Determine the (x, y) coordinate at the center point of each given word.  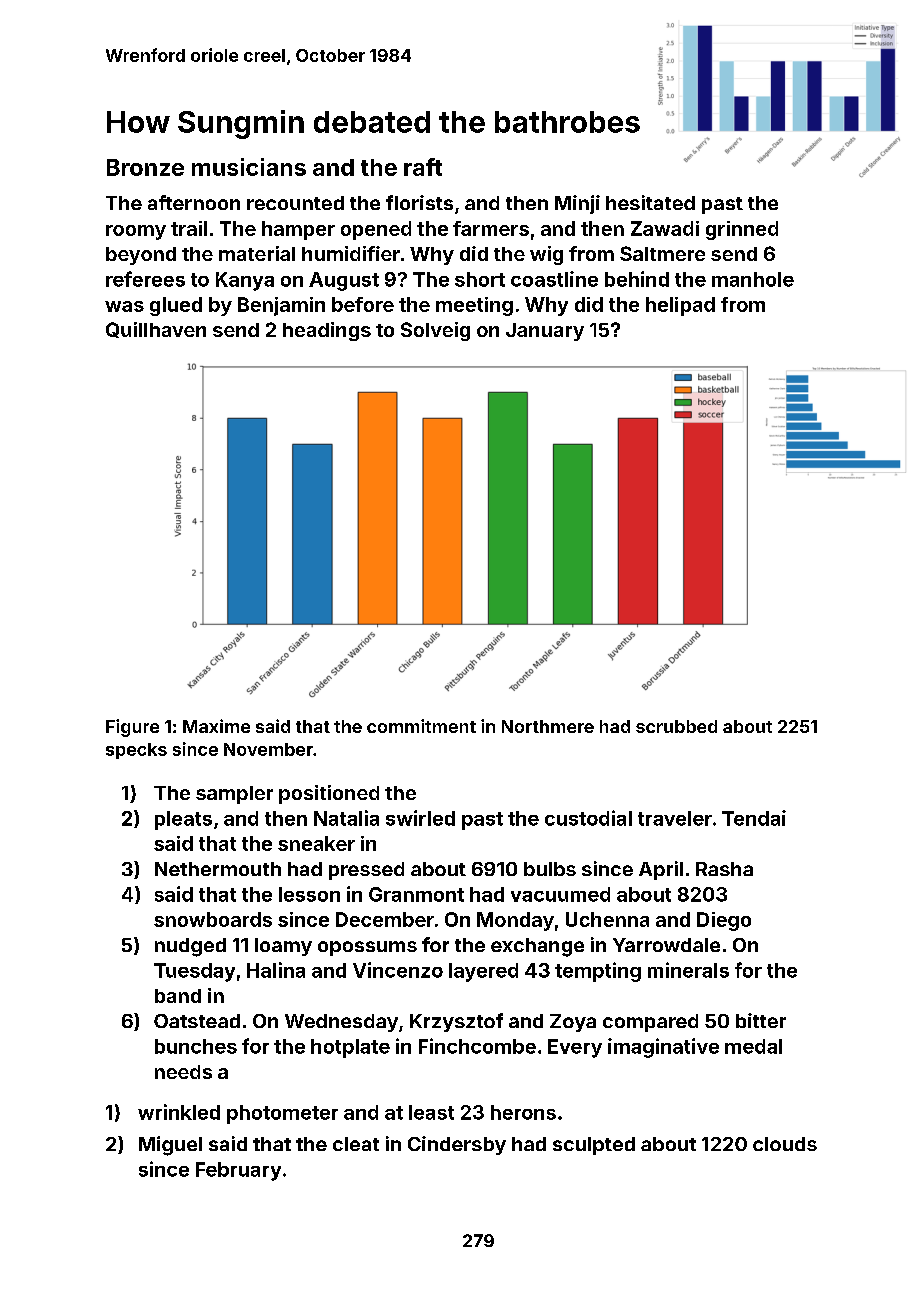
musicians (249, 167)
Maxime (216, 726)
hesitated (650, 202)
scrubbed (676, 726)
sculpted (594, 1146)
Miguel (170, 1146)
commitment (421, 726)
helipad (680, 306)
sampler (234, 795)
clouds (785, 1144)
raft (423, 167)
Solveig (435, 331)
